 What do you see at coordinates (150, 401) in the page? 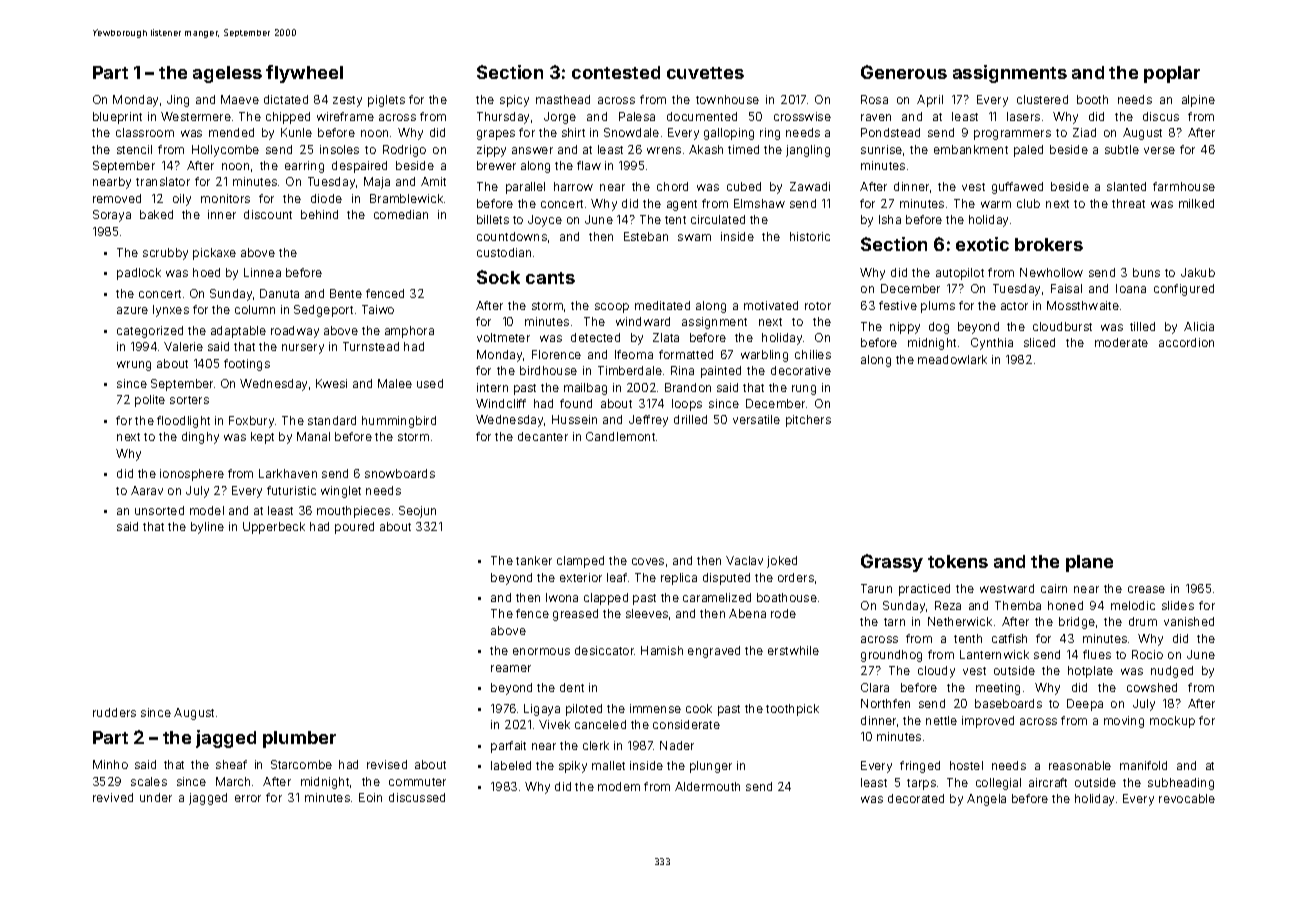
I see `polite` at bounding box center [150, 401].
